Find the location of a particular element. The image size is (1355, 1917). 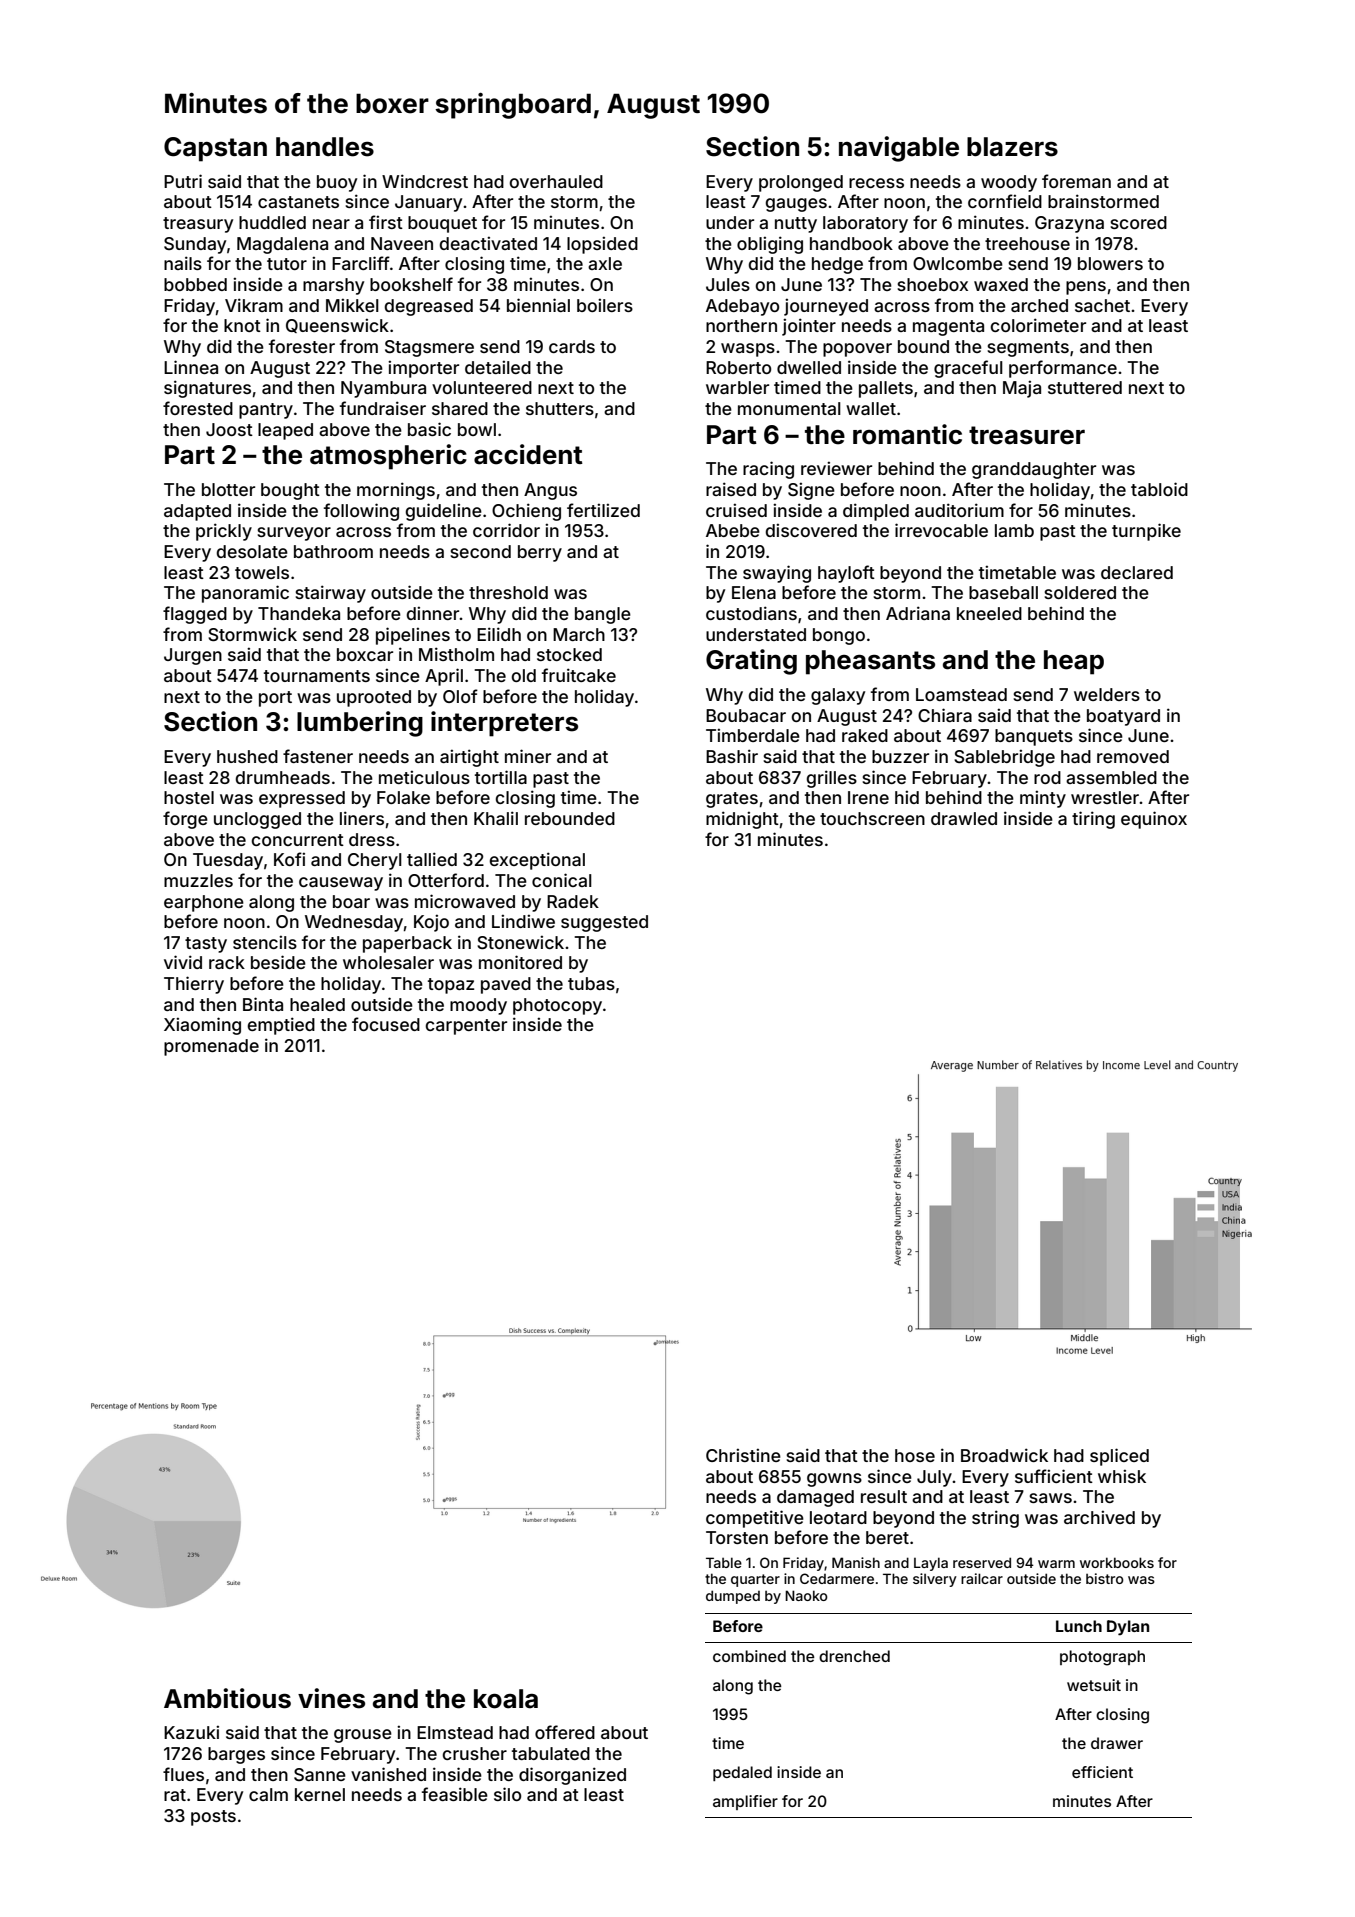

Layla is located at coordinates (931, 1564).
